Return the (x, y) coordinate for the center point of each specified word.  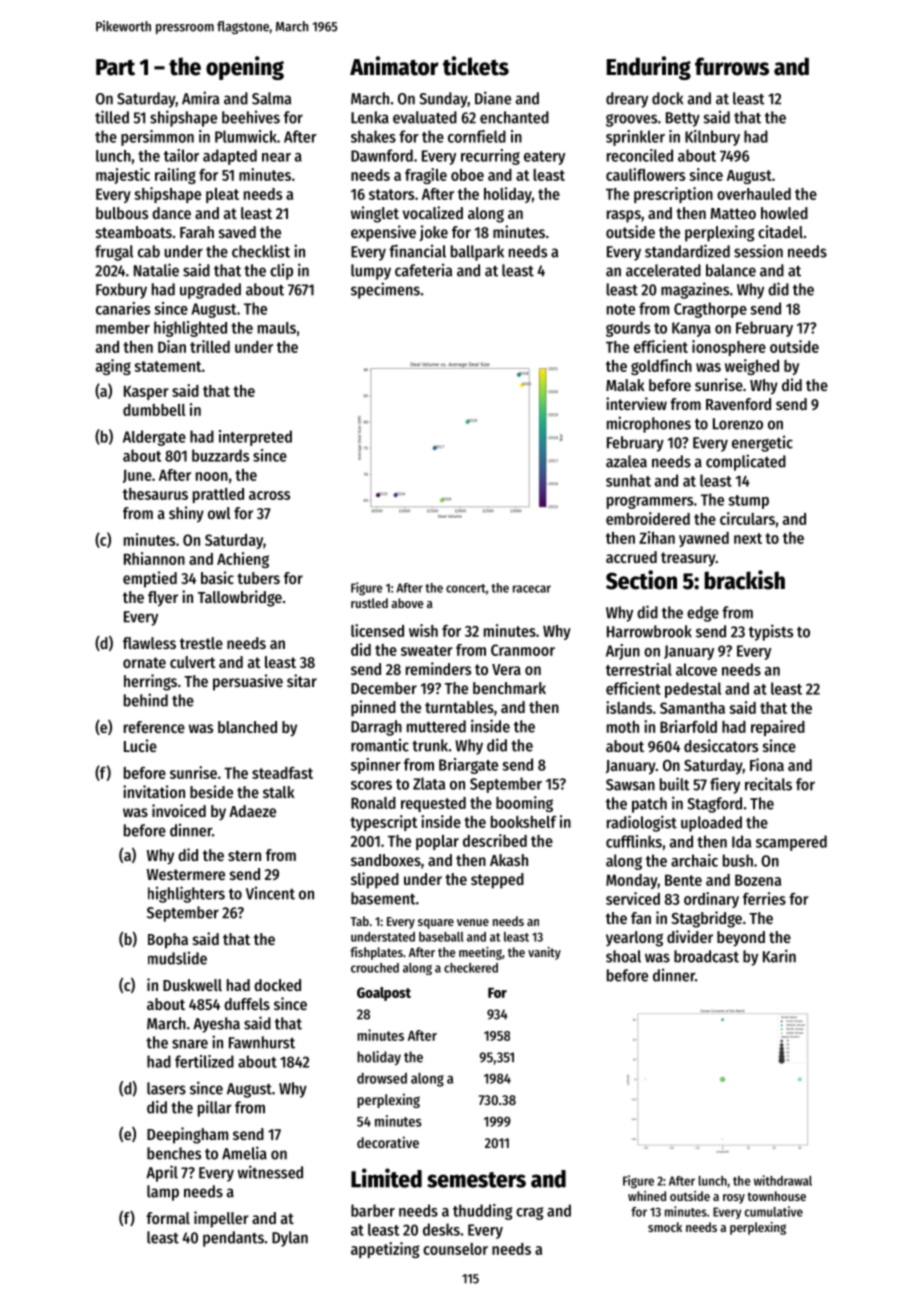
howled (784, 213)
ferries (764, 898)
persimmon (157, 138)
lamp (163, 1193)
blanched (247, 727)
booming (524, 804)
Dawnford (382, 155)
